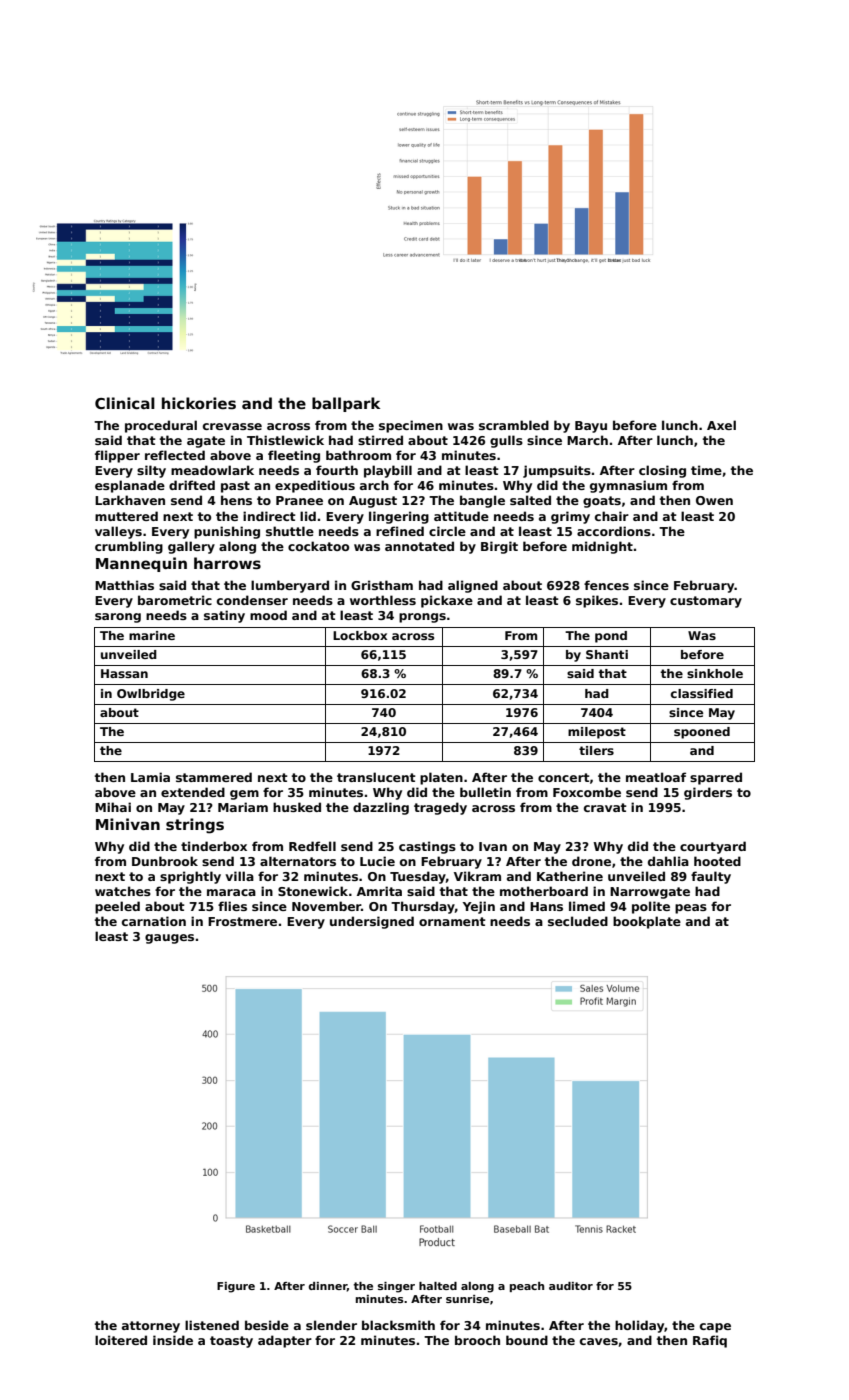 This page has width=849, height=1400. What do you see at coordinates (267, 1325) in the page?
I see `beside` at bounding box center [267, 1325].
